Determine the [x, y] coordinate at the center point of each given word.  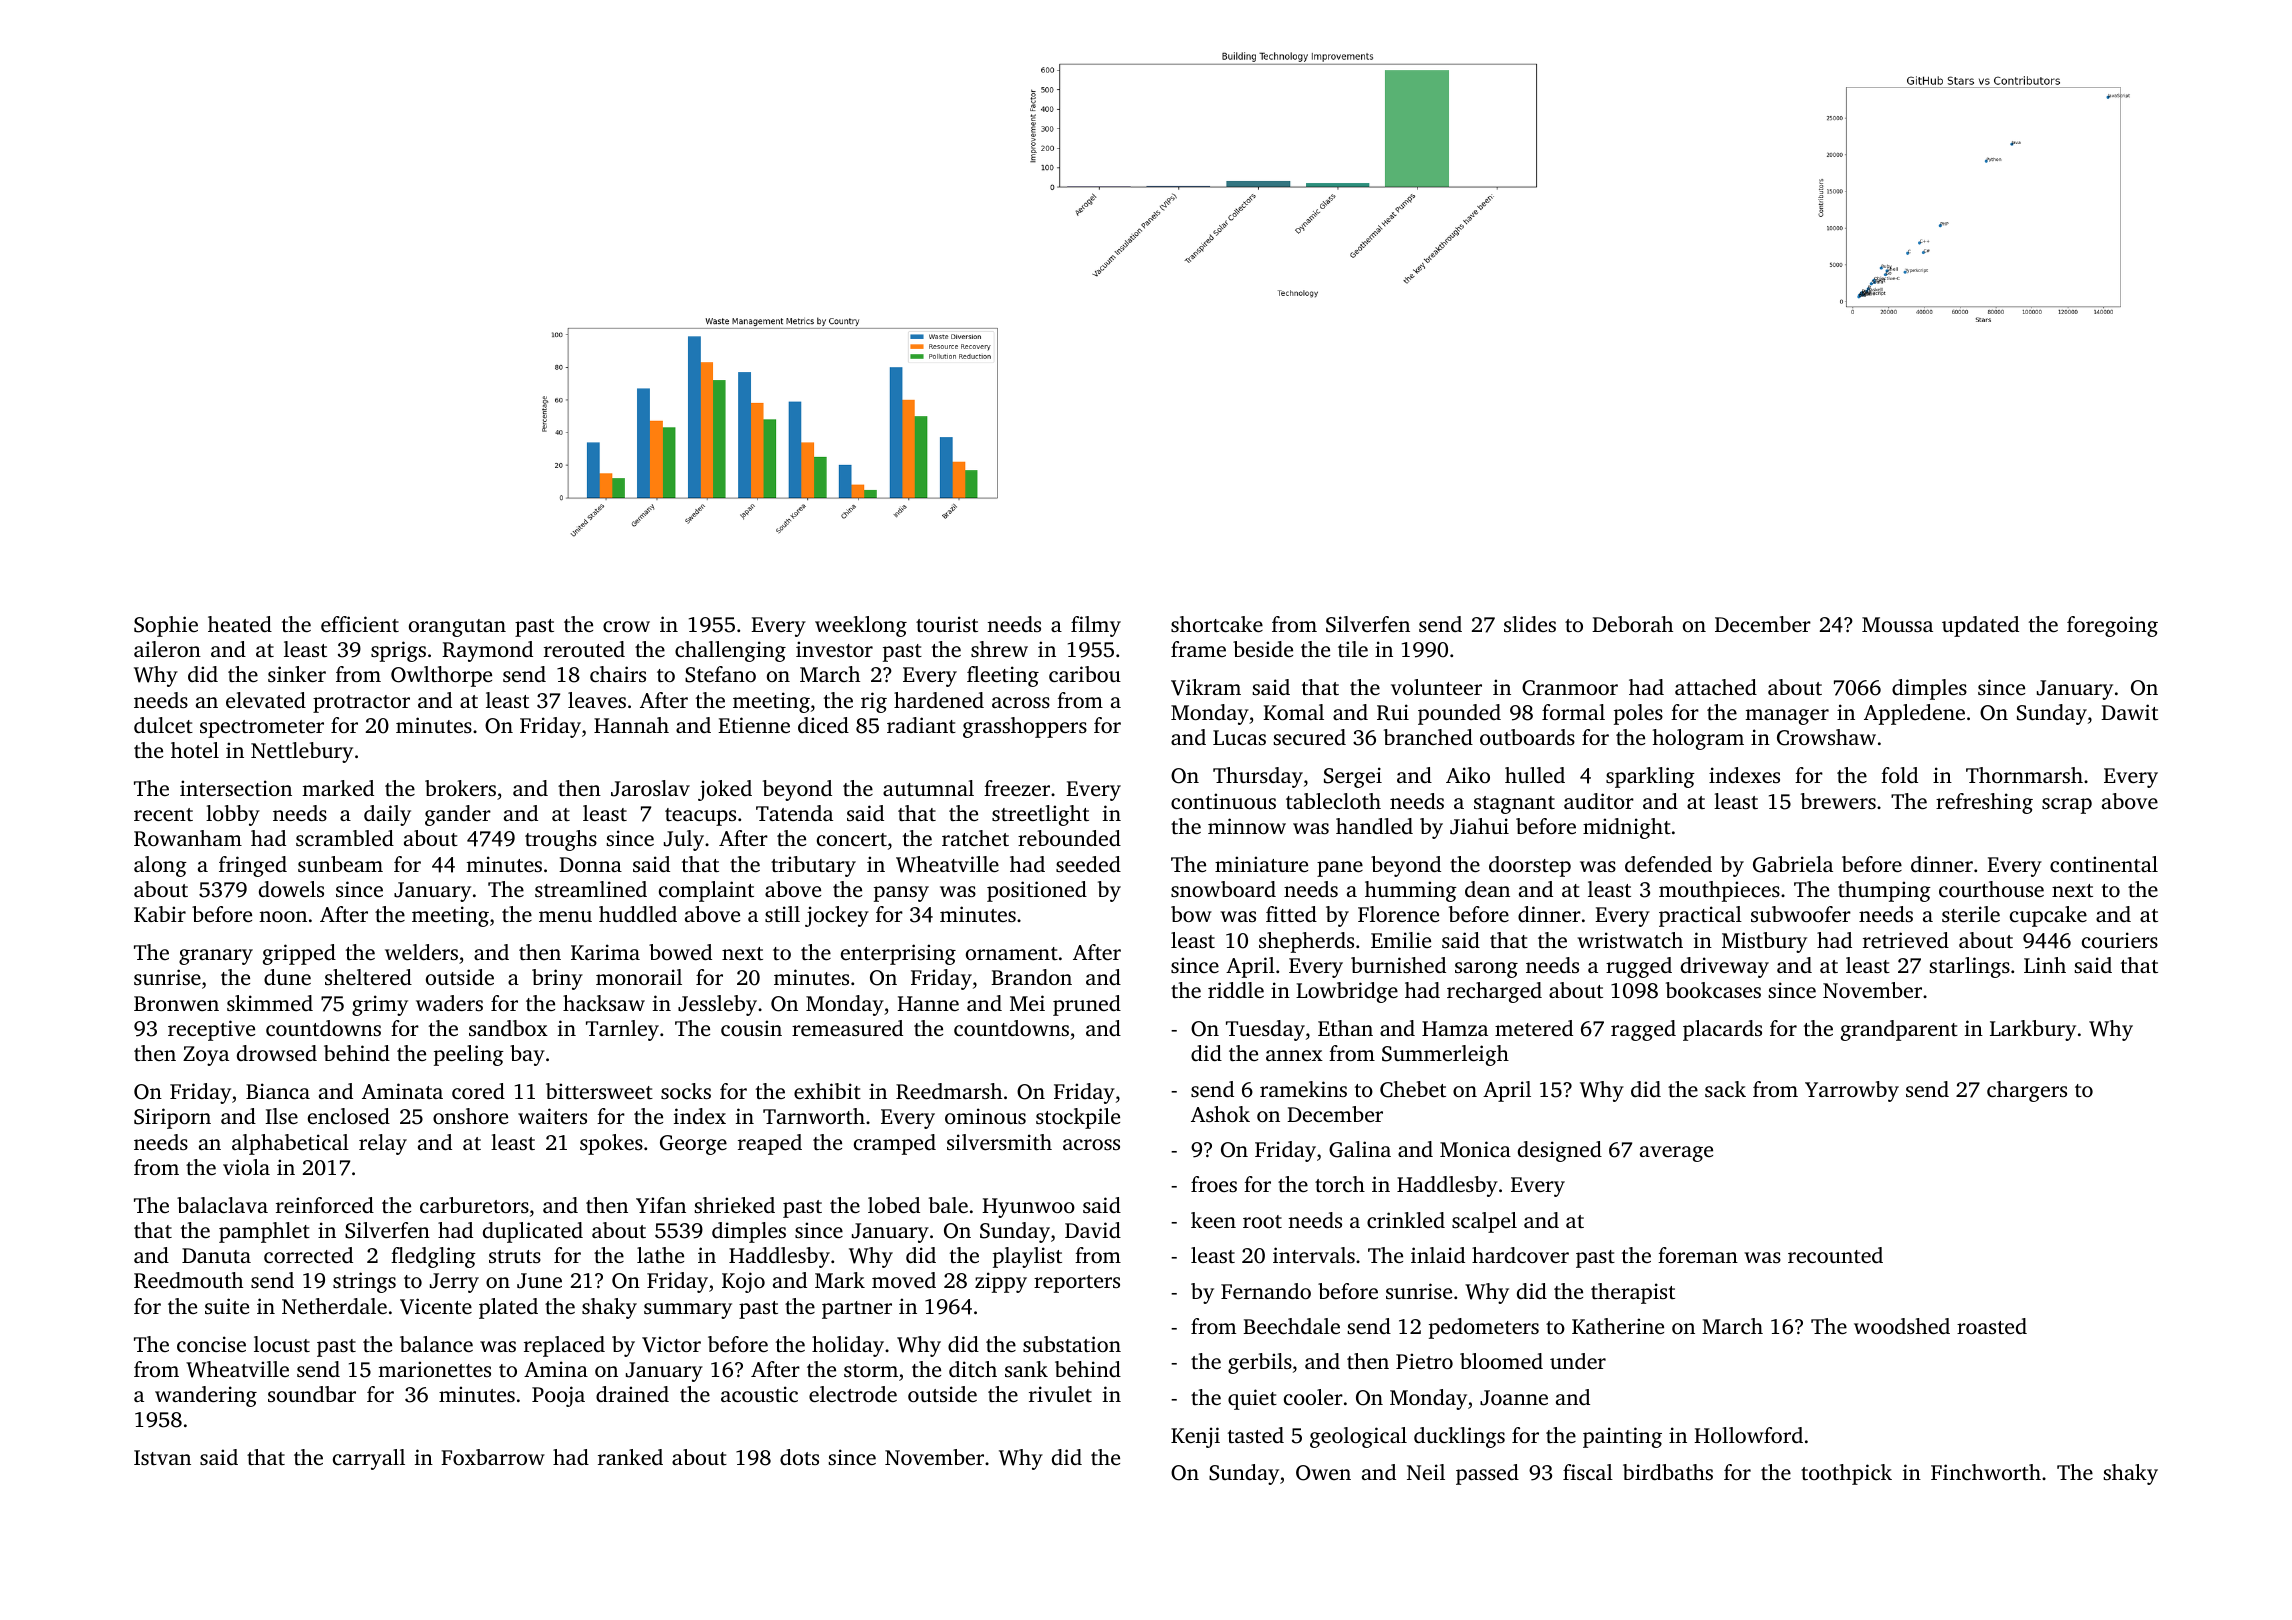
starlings [1969, 967]
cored [478, 1091]
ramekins [1303, 1089]
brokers [460, 788]
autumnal [928, 788]
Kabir [160, 914]
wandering [206, 1396]
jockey [837, 916]
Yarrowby [1852, 1091]
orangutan [457, 628]
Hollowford [1748, 1435]
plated [508, 1308]
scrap [2067, 806]
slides [1530, 624]
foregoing [2112, 626]
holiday [848, 1346]
